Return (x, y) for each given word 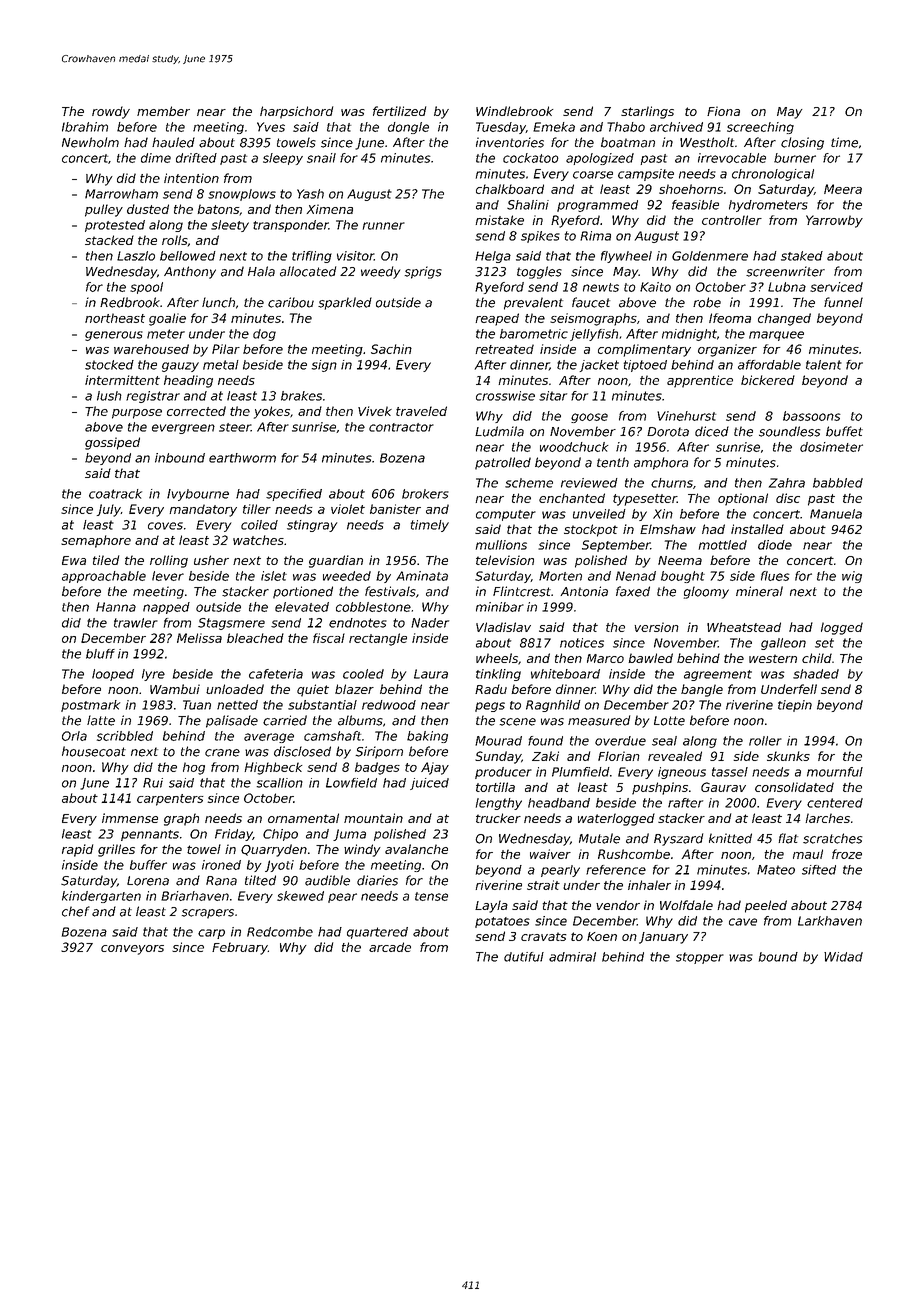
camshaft (332, 736)
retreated (504, 349)
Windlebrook (514, 111)
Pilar (226, 349)
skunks (788, 756)
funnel (843, 302)
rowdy (111, 112)
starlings (647, 112)
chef (76, 911)
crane (222, 753)
